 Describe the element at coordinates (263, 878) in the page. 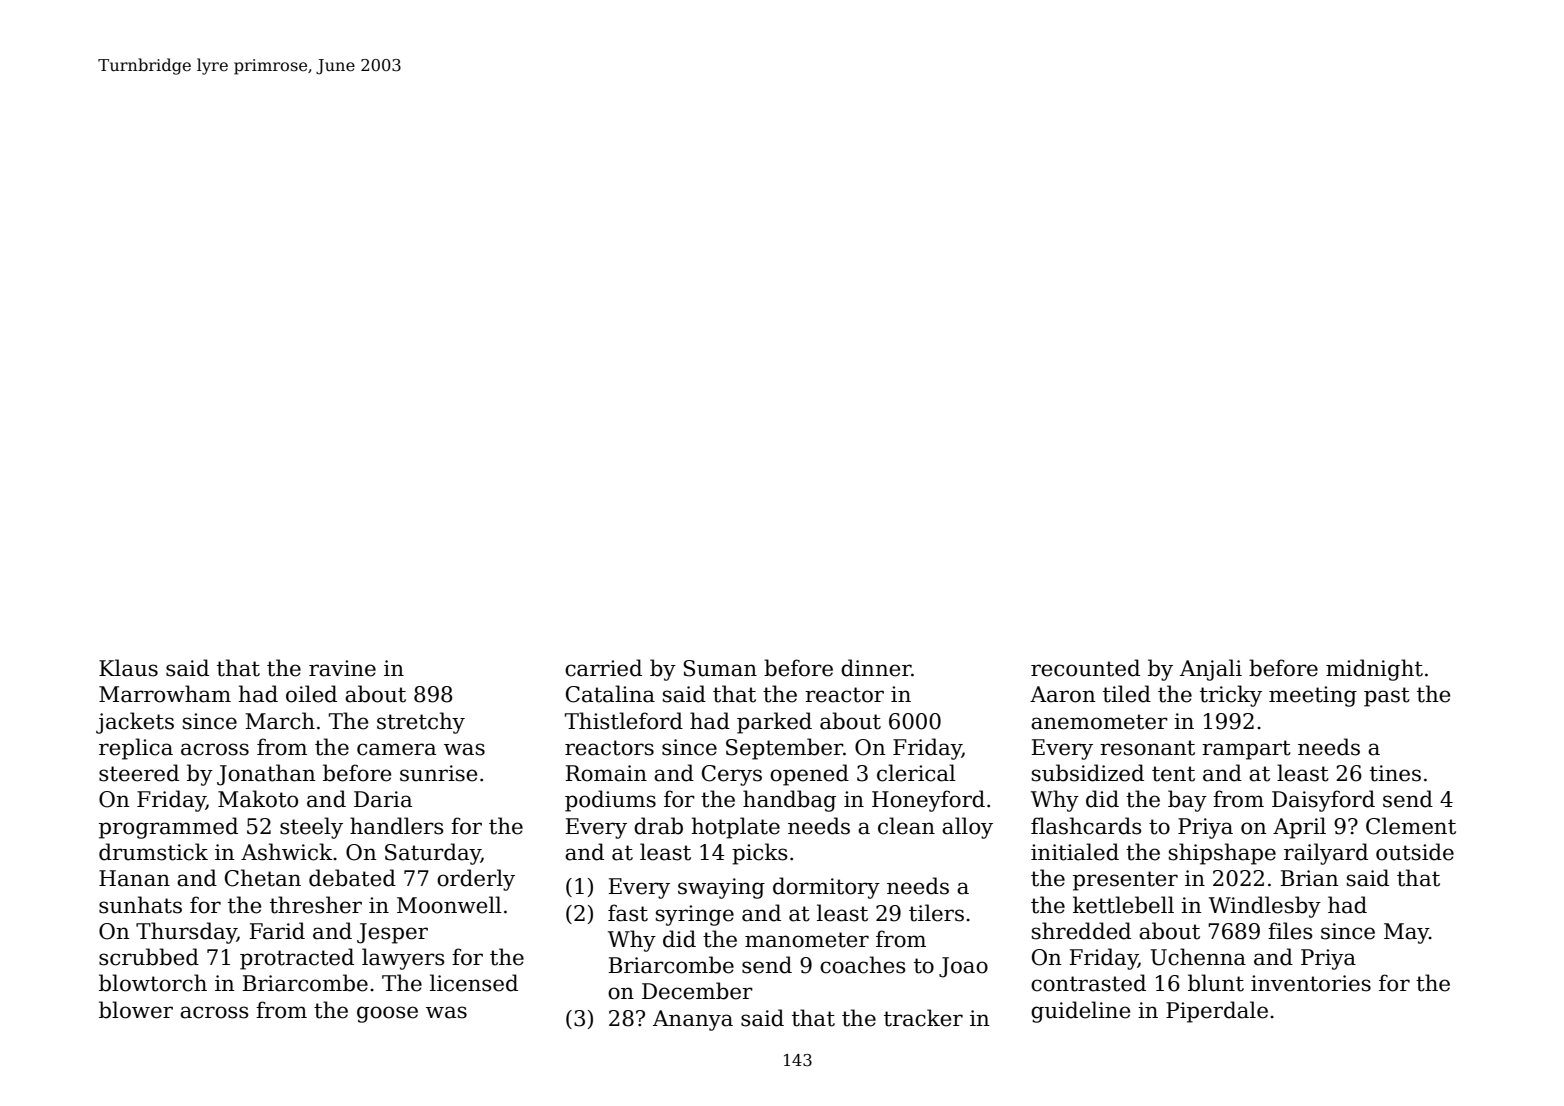

I see `Chetan` at that location.
